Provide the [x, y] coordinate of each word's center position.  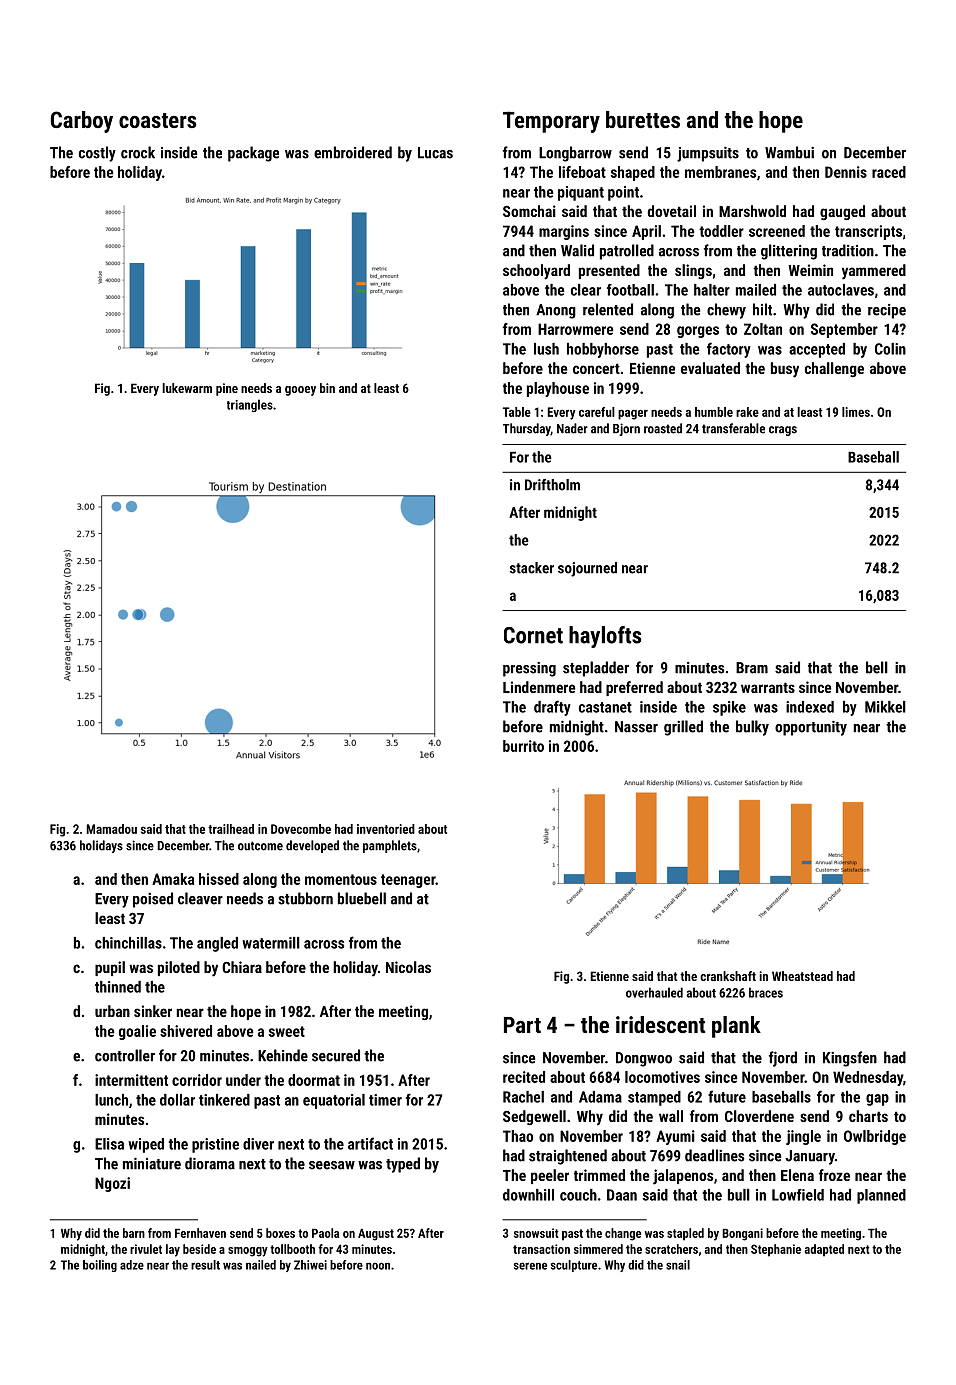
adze [132, 1265]
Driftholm [552, 485]
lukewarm [187, 388]
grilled [683, 728]
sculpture [574, 1266]
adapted [824, 1250]
